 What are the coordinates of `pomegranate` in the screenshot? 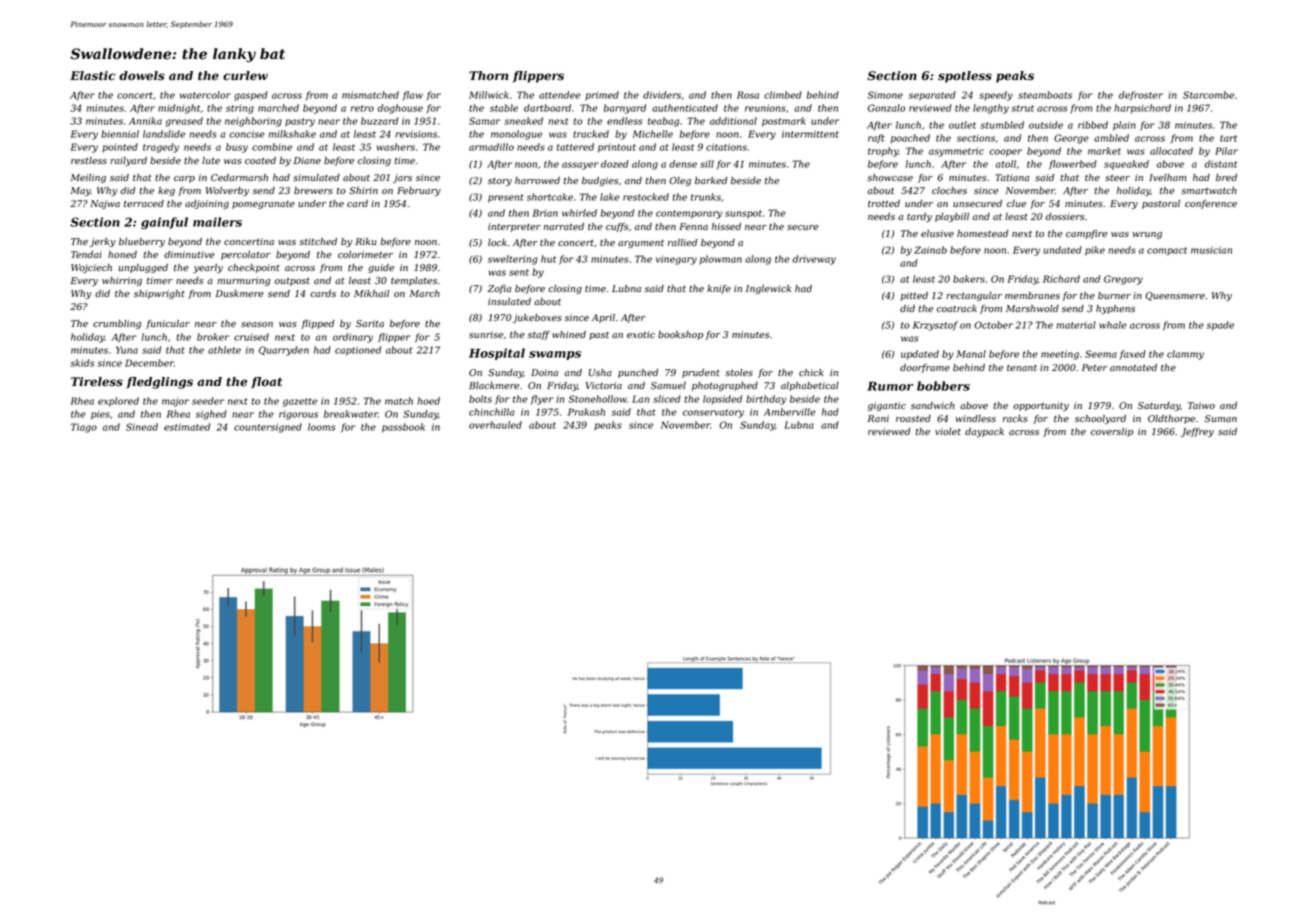 It's located at (263, 205).
